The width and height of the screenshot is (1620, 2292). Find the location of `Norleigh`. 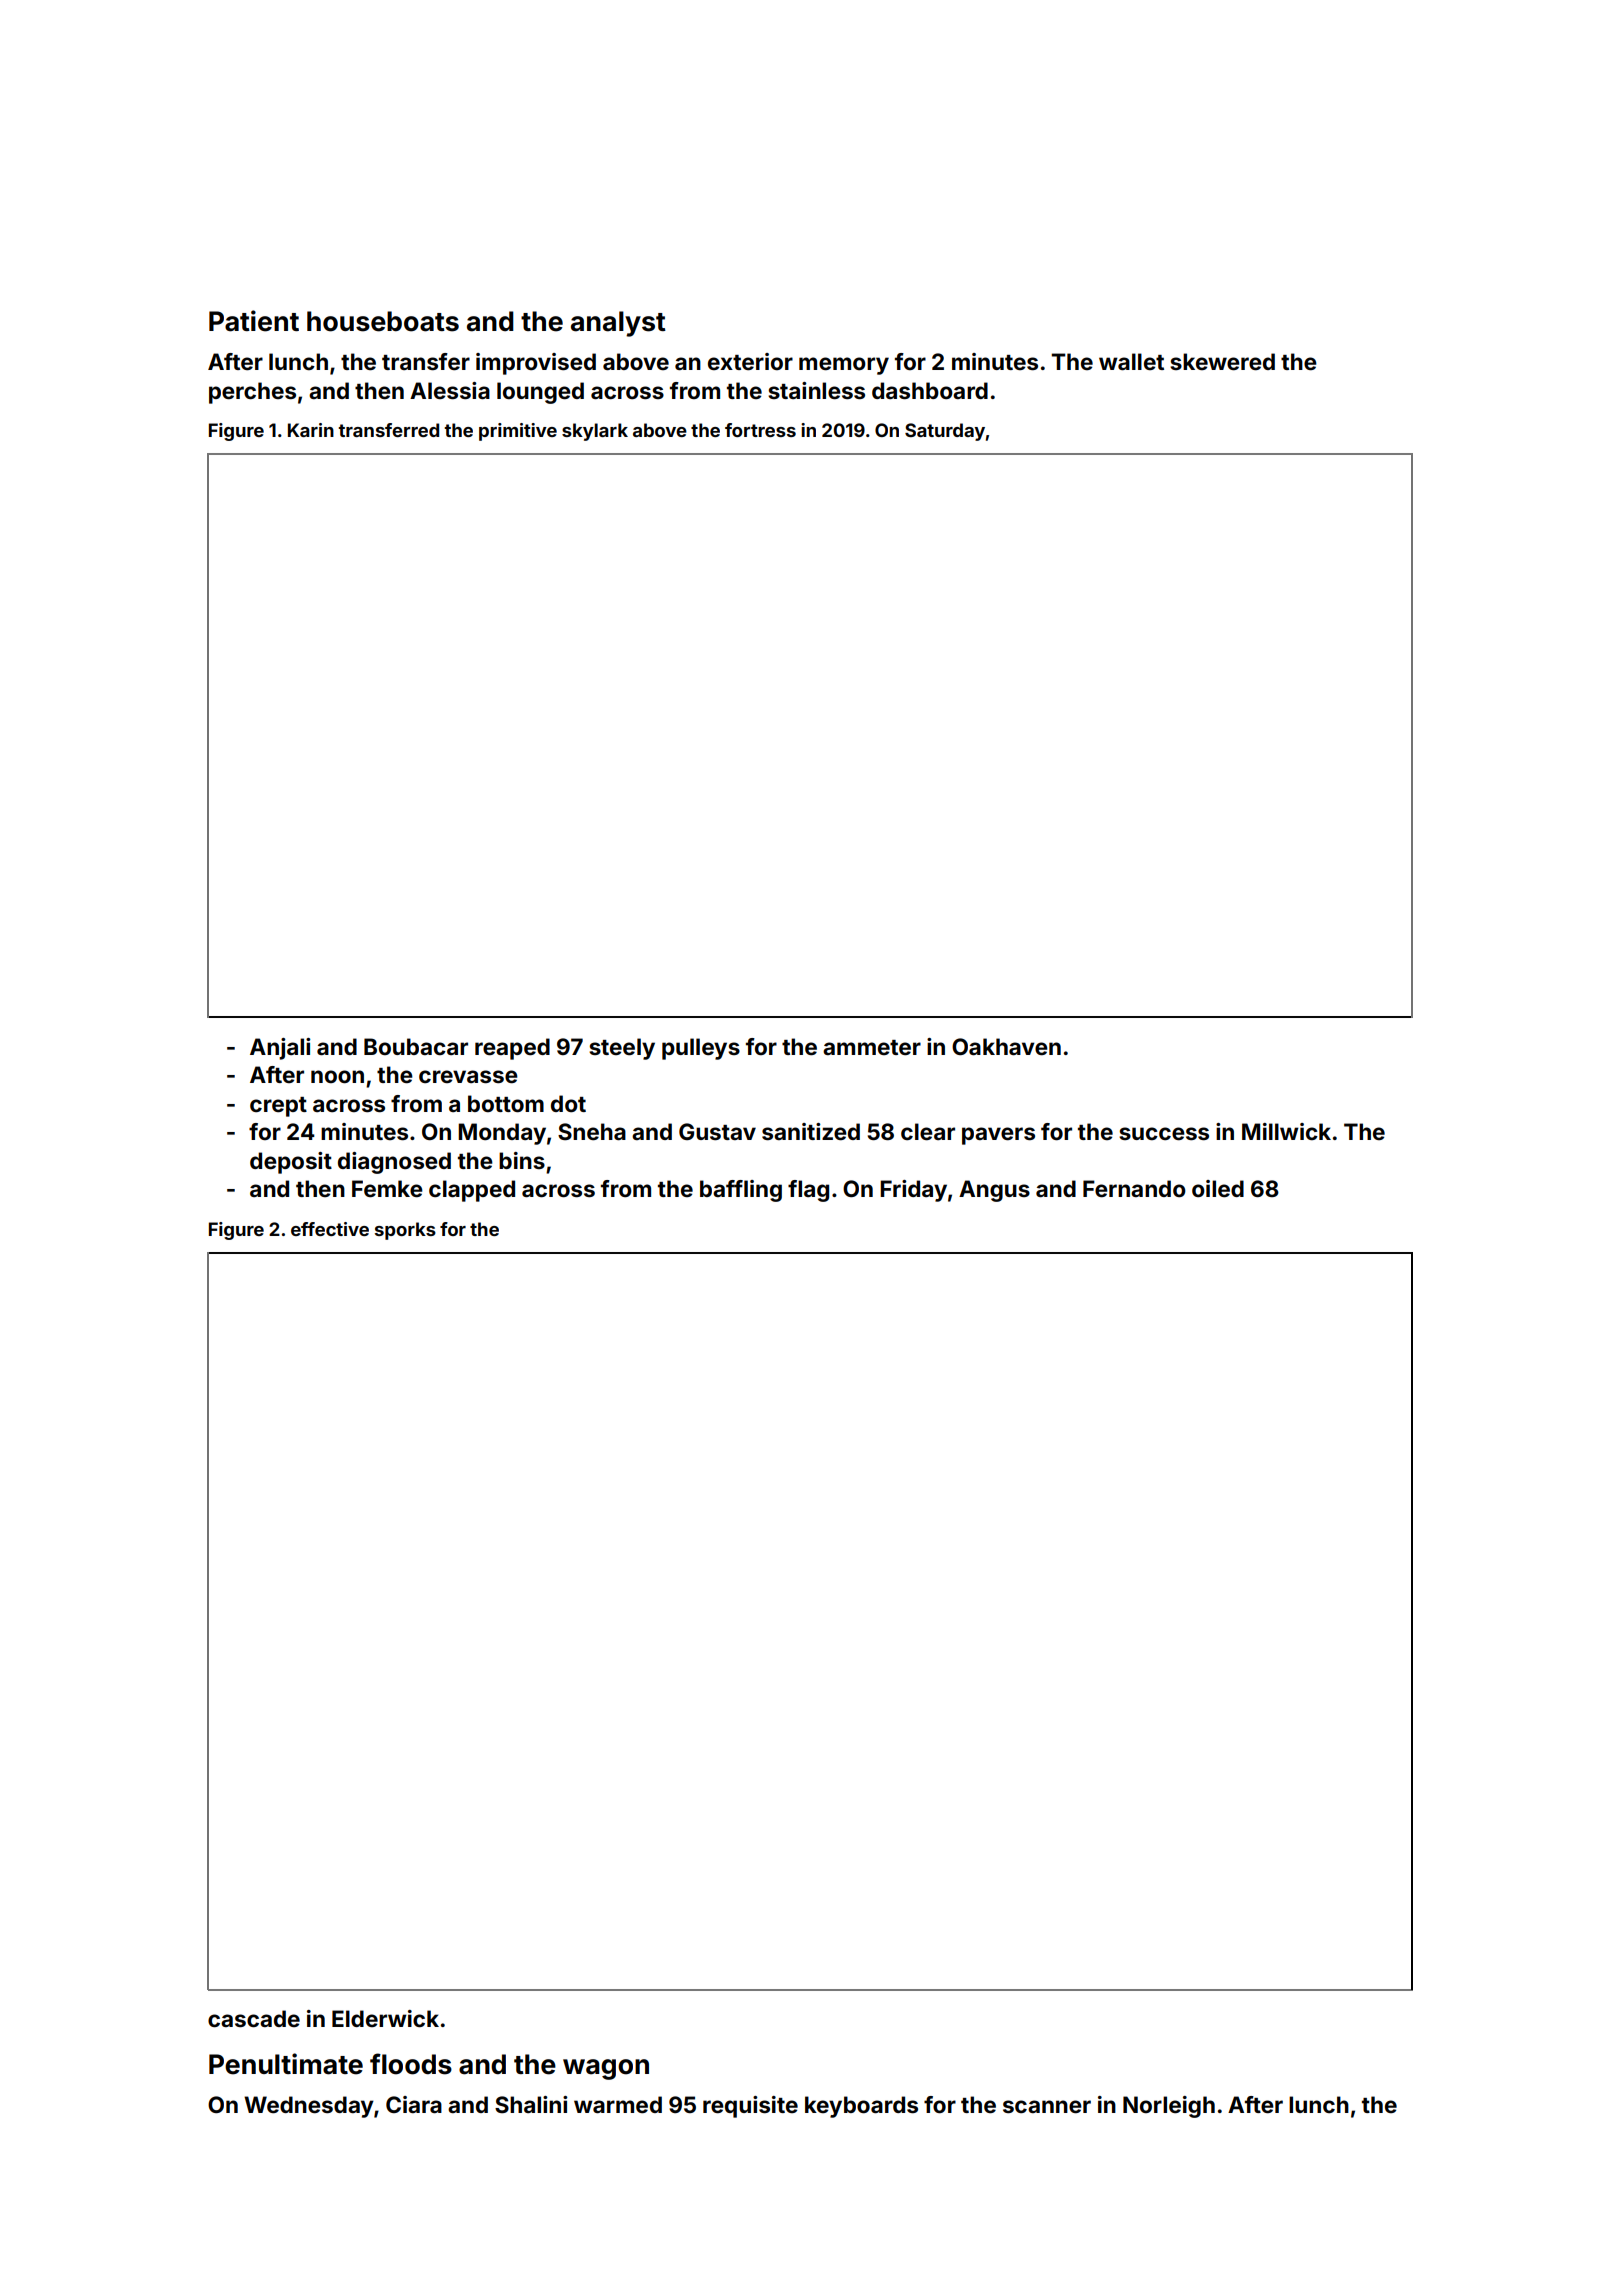

Norleigh is located at coordinates (1169, 2107).
